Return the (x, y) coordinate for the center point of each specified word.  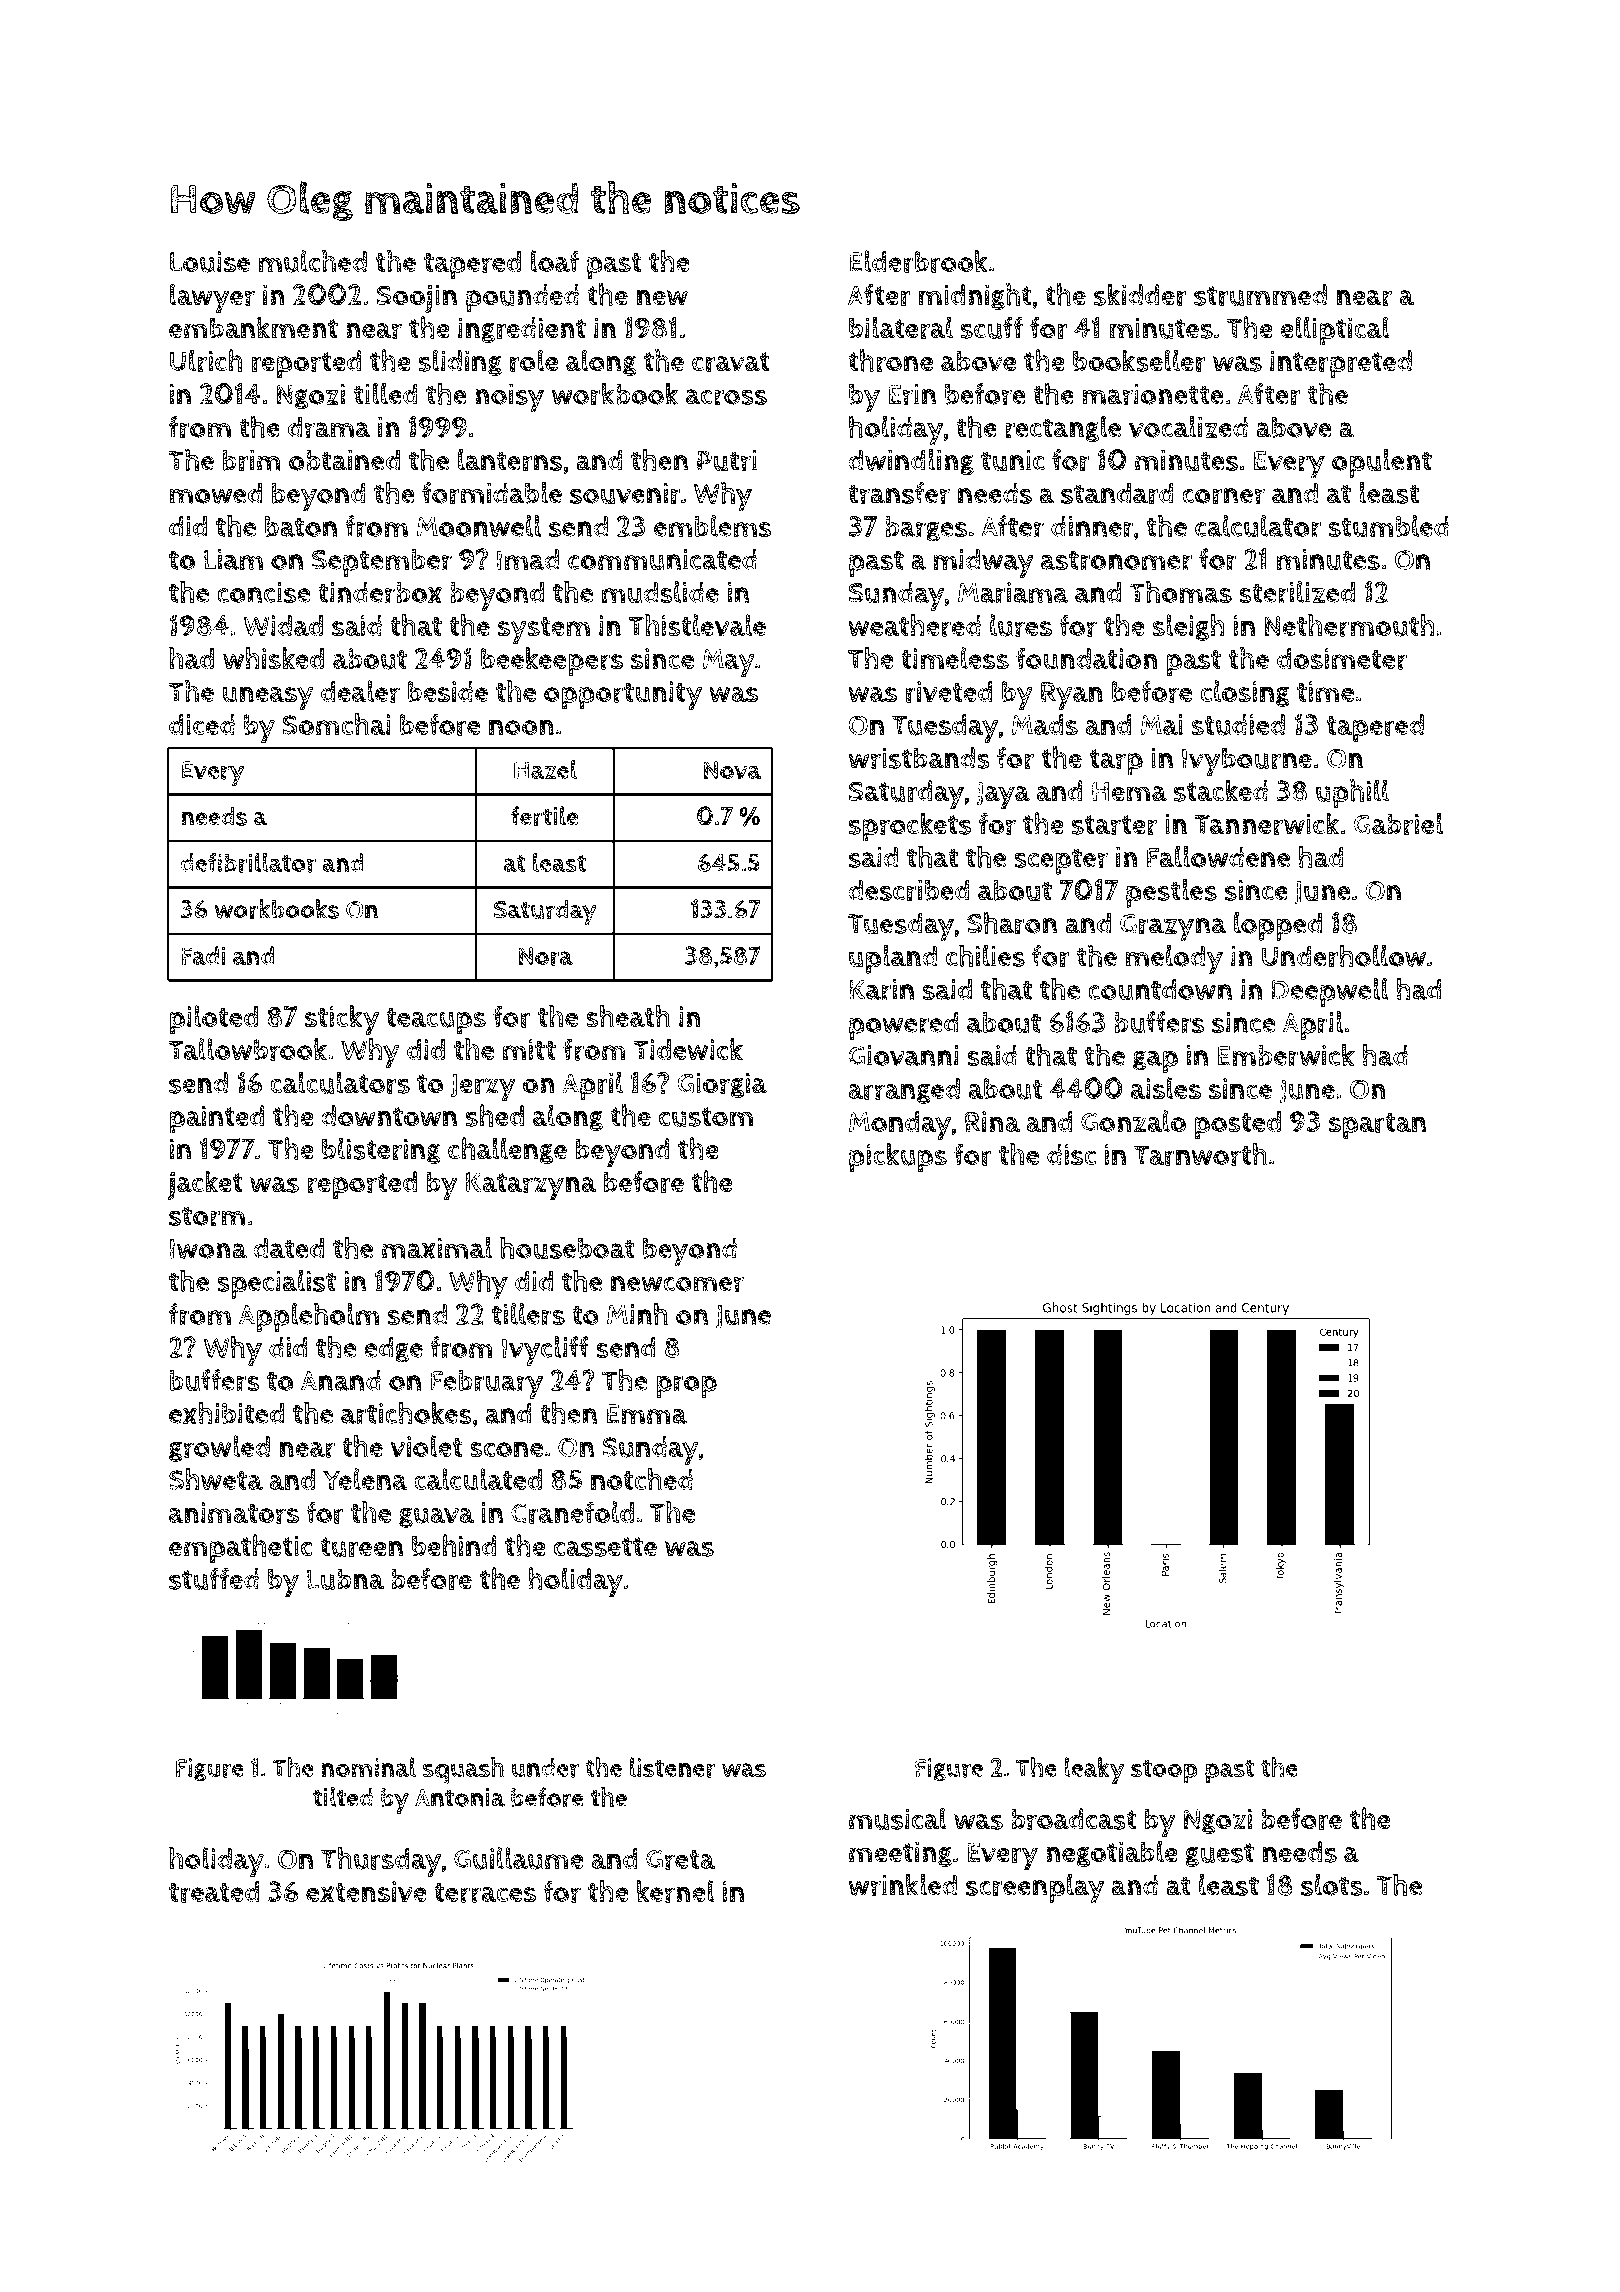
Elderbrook (918, 261)
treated (214, 1892)
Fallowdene (1218, 857)
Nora (546, 956)
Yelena (365, 1479)
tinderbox (380, 593)
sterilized (1297, 592)
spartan (1377, 1126)
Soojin (417, 298)
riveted (949, 692)
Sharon (1012, 922)
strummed (1260, 295)
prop (686, 1387)
